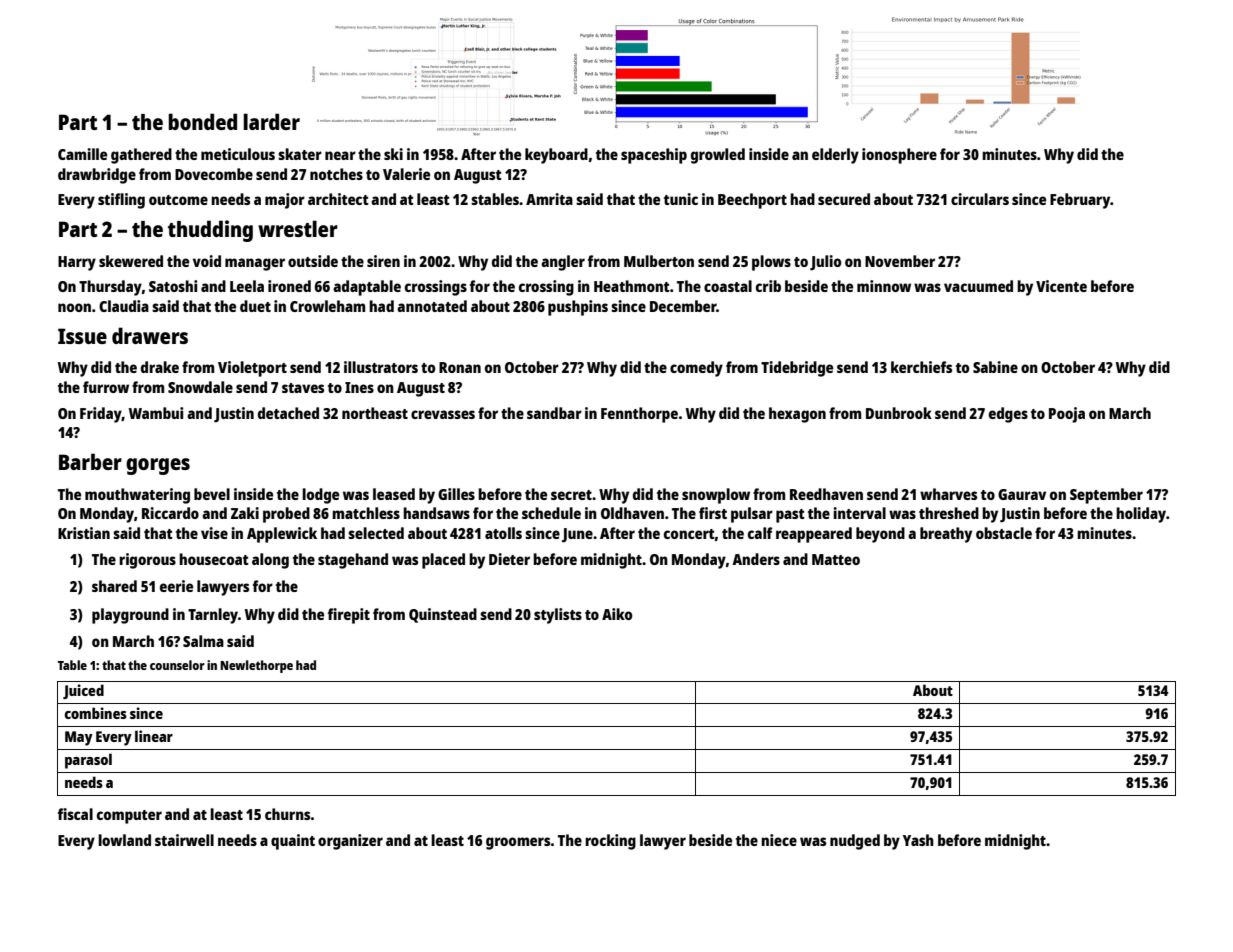 Image resolution: width=1233 pixels, height=952 pixels. Describe the element at coordinates (210, 231) in the page. I see `thudding` at that location.
